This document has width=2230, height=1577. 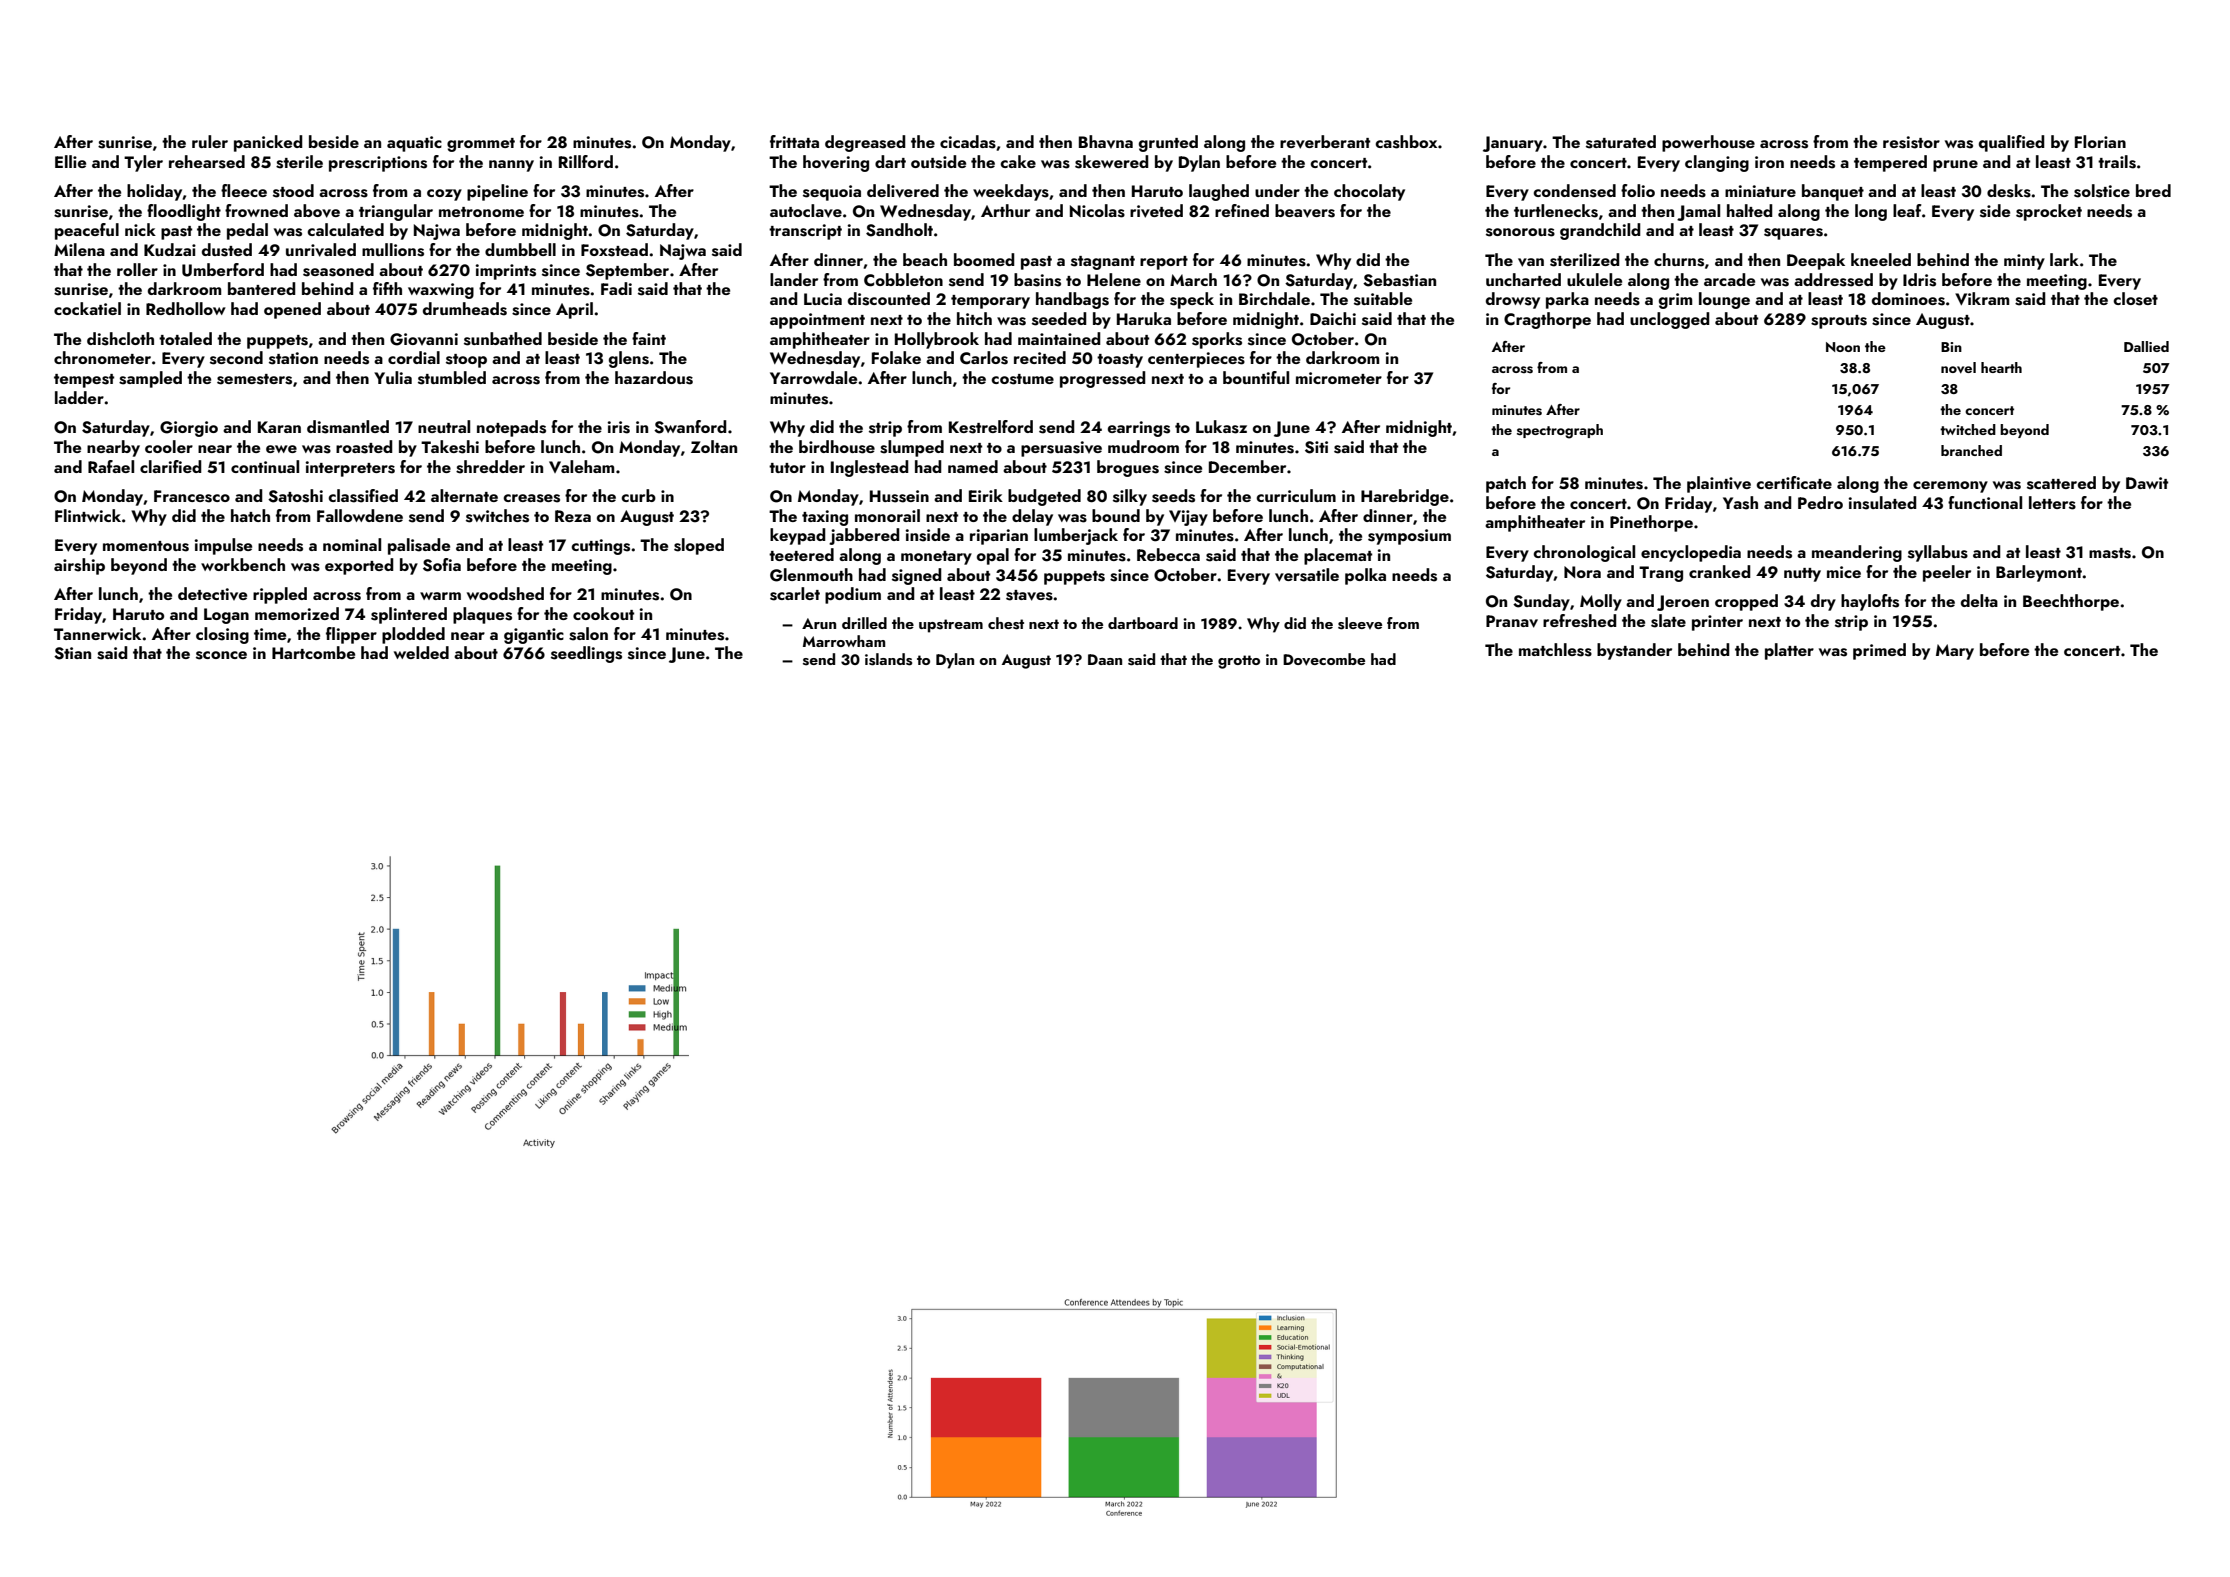 What do you see at coordinates (444, 426) in the document?
I see `neutral` at bounding box center [444, 426].
